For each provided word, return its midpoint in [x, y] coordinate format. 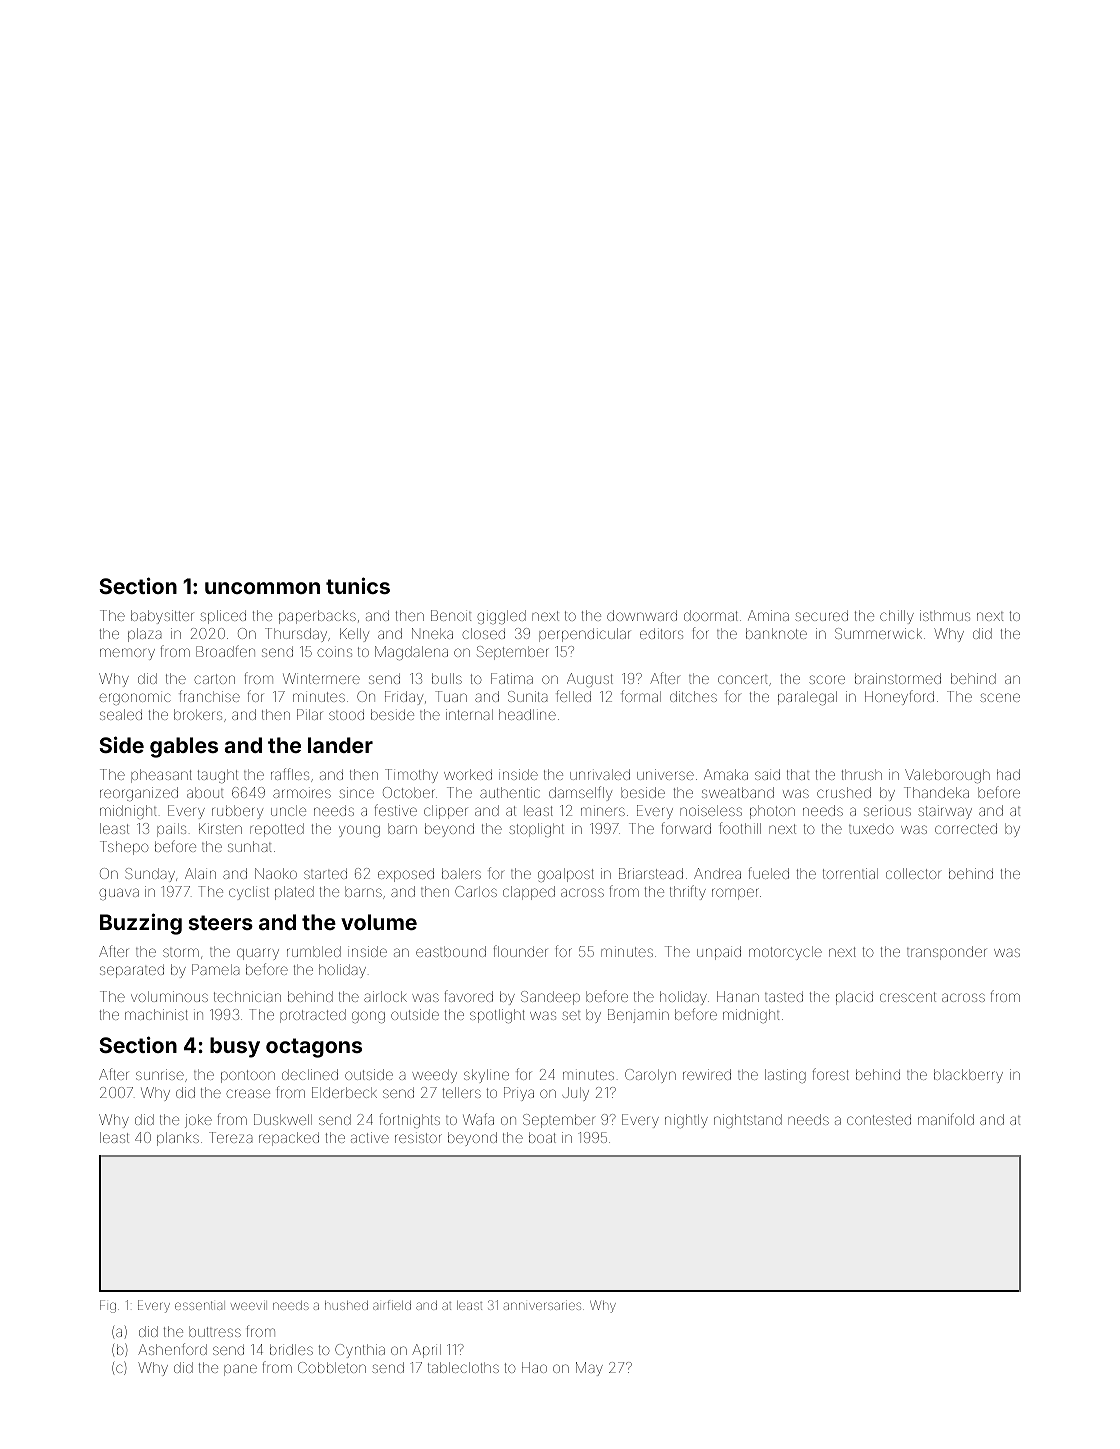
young [359, 831]
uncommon [262, 588]
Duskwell [283, 1119]
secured [821, 615]
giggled [501, 617]
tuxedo [871, 828]
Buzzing [141, 924]
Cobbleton [332, 1367]
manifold [946, 1119]
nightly [686, 1121]
